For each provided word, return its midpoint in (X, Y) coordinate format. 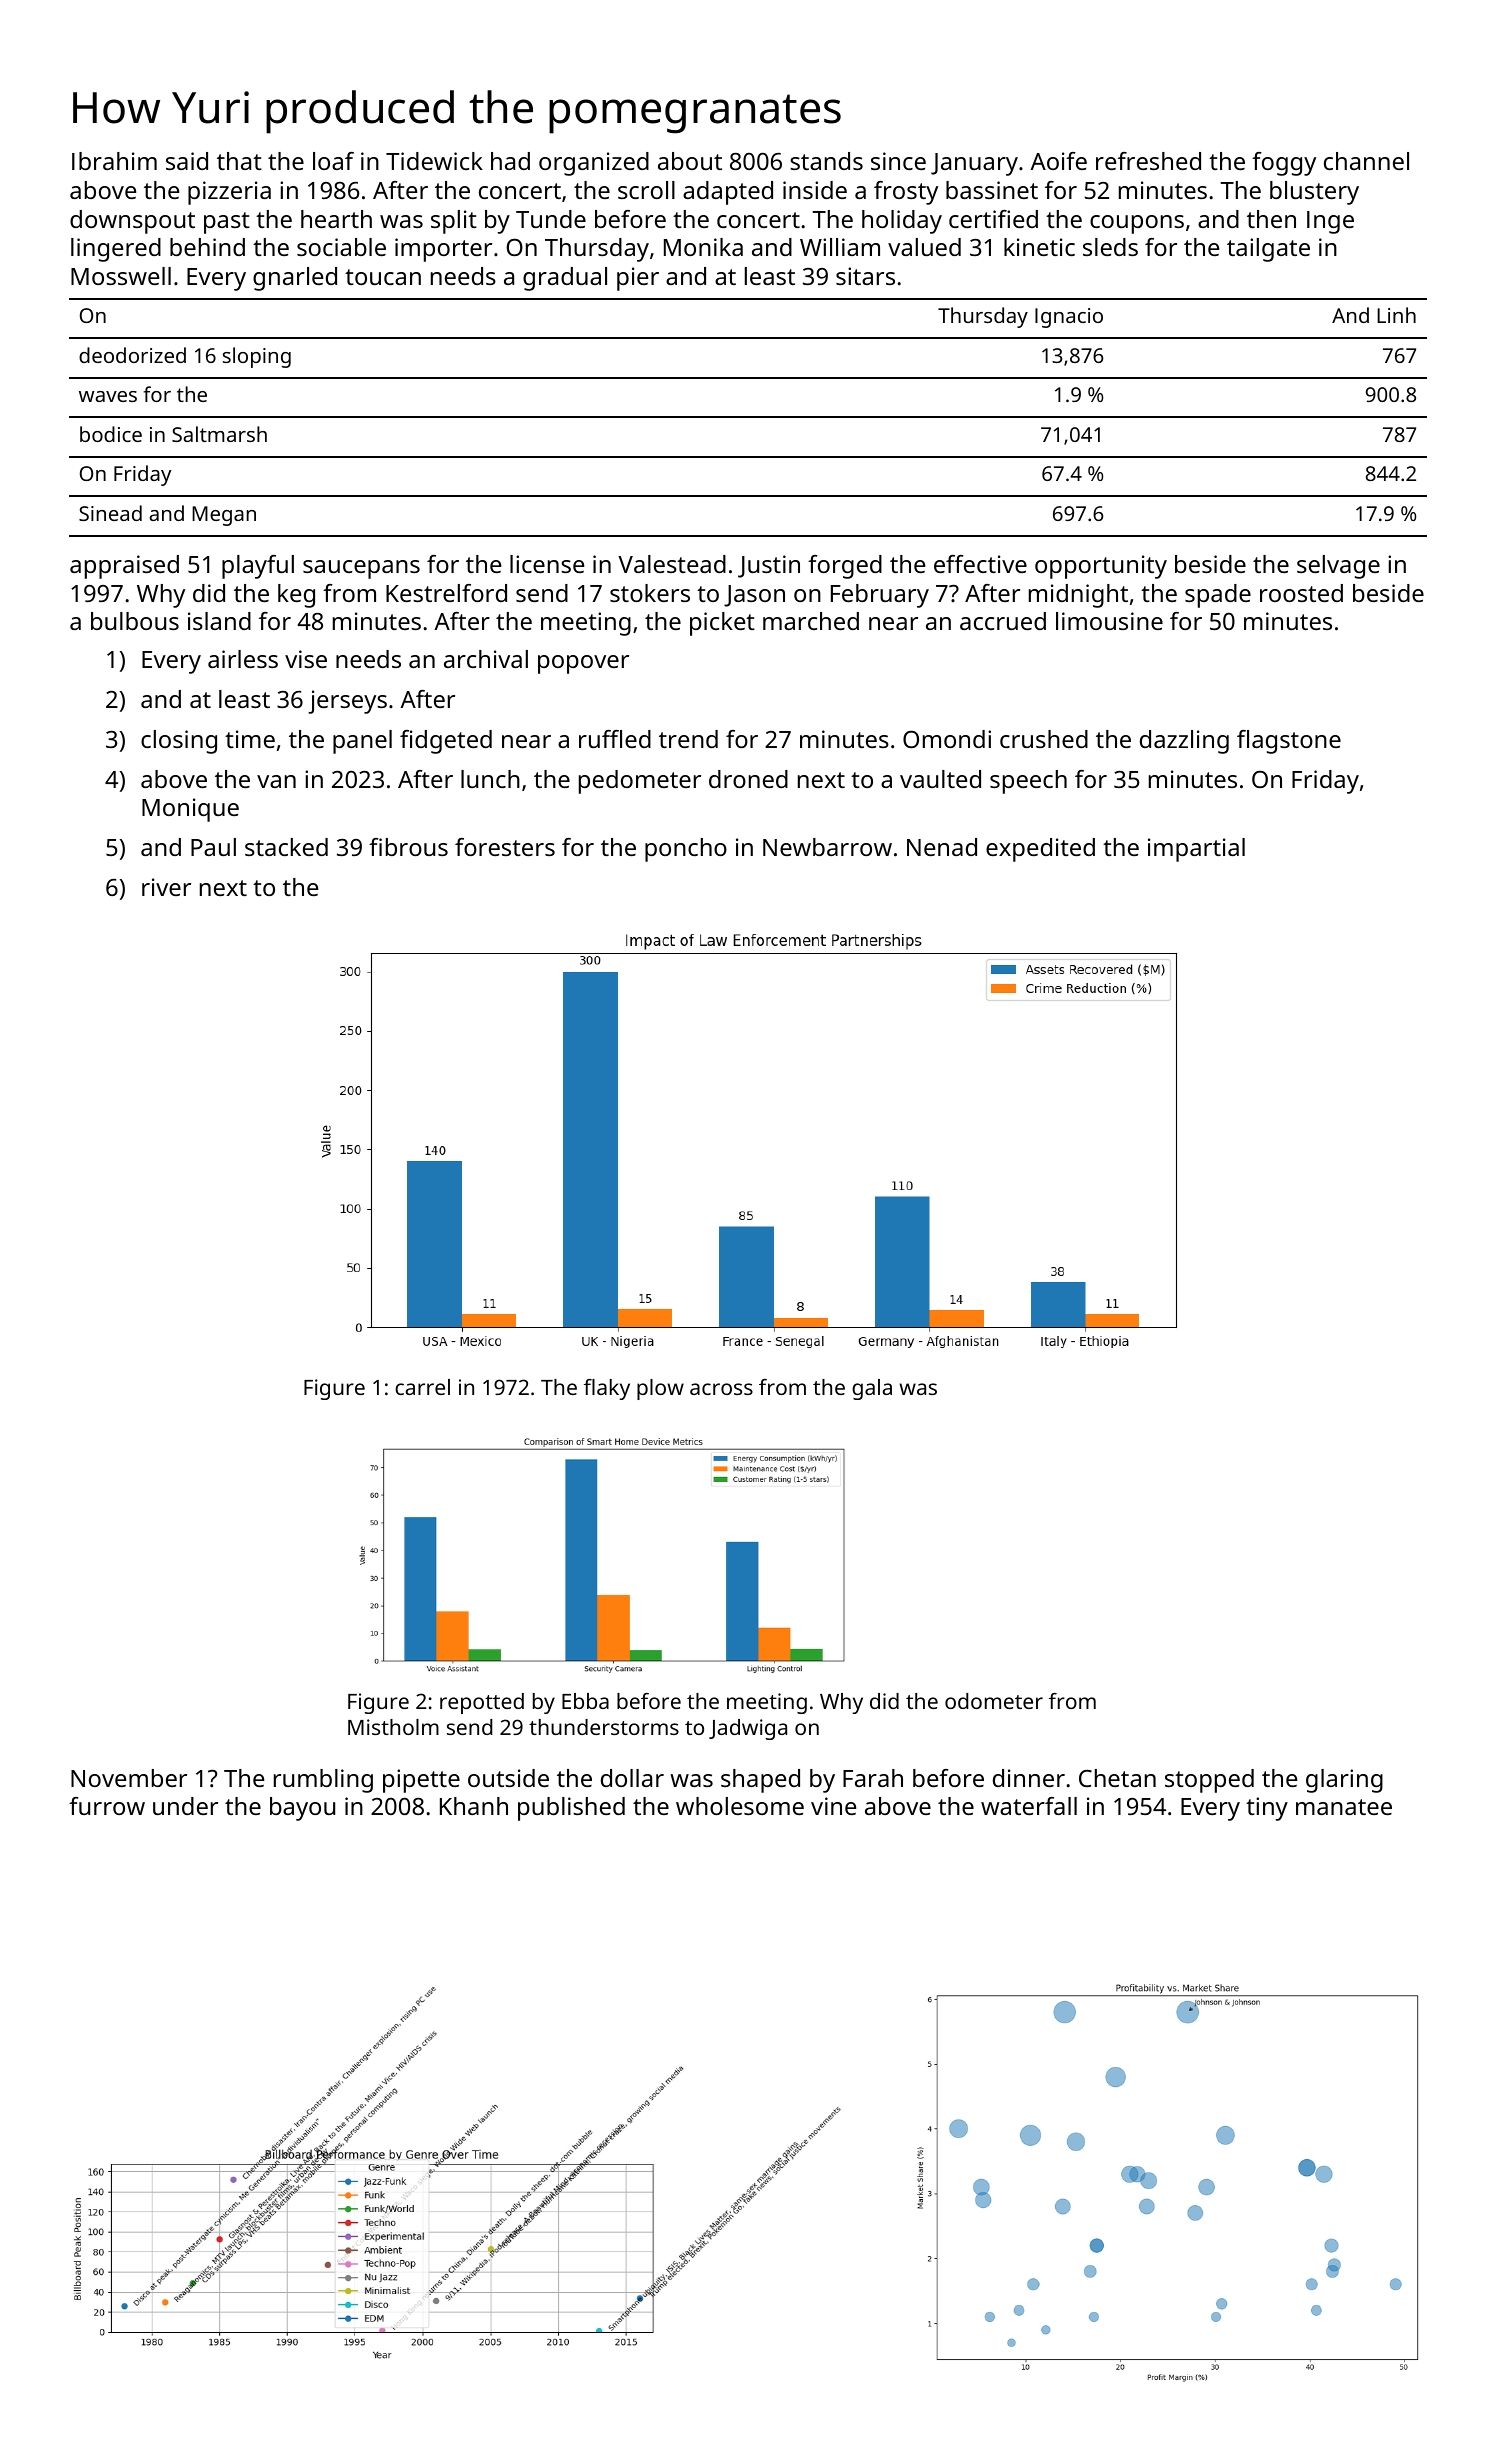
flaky (607, 1389)
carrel (422, 1387)
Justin (769, 566)
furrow (107, 1806)
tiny (1267, 1809)
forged (845, 567)
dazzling (1184, 742)
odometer (994, 1701)
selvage (1338, 567)
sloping (257, 357)
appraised (124, 567)
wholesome (740, 1806)
